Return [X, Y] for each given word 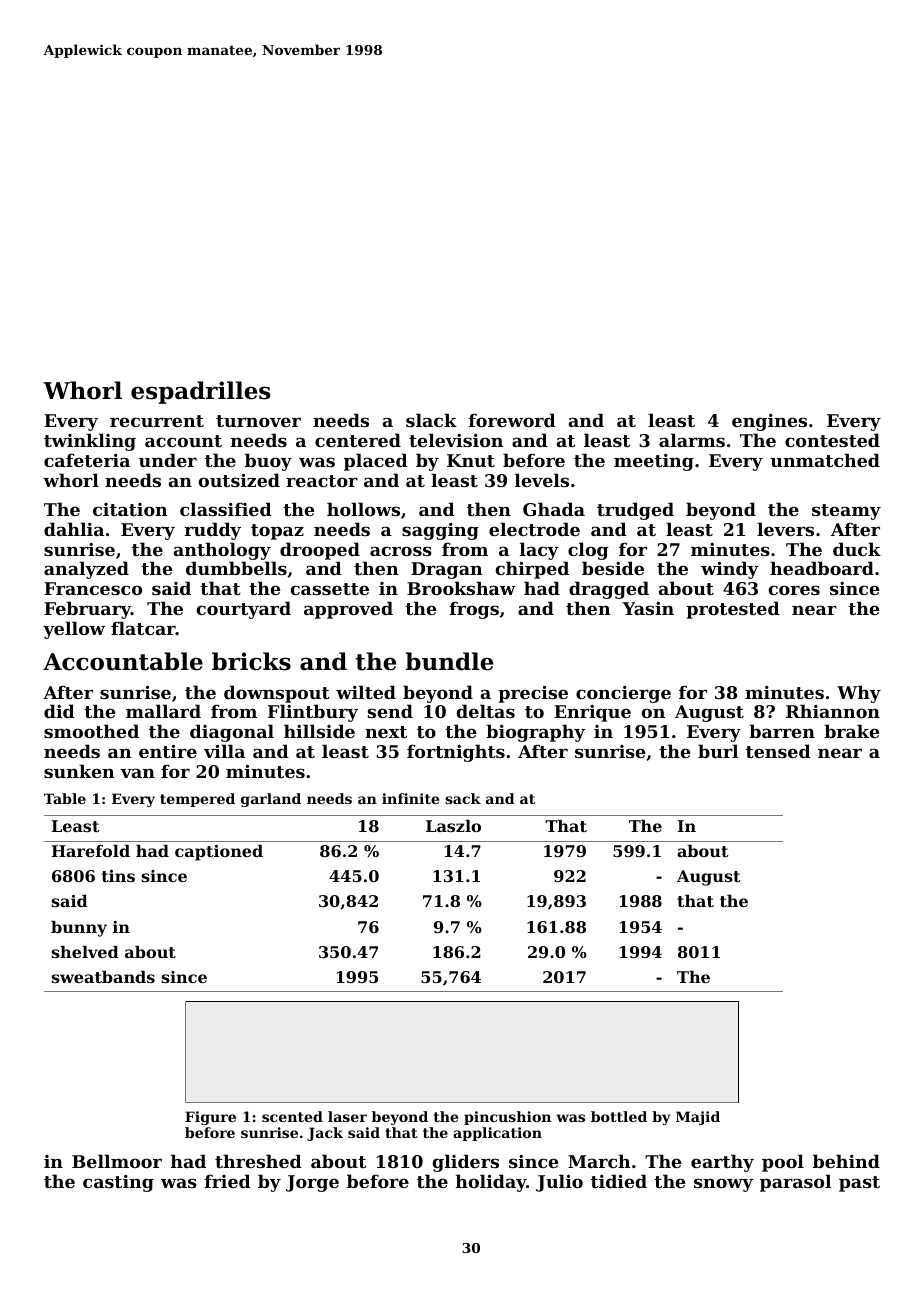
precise [533, 694]
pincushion [507, 1118]
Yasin [648, 608]
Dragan [447, 570]
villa [224, 751]
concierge [623, 694]
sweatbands [103, 977]
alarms [692, 440]
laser [347, 1116]
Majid [698, 1118]
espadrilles [201, 392]
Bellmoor [117, 1161]
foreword [512, 420]
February [87, 610]
